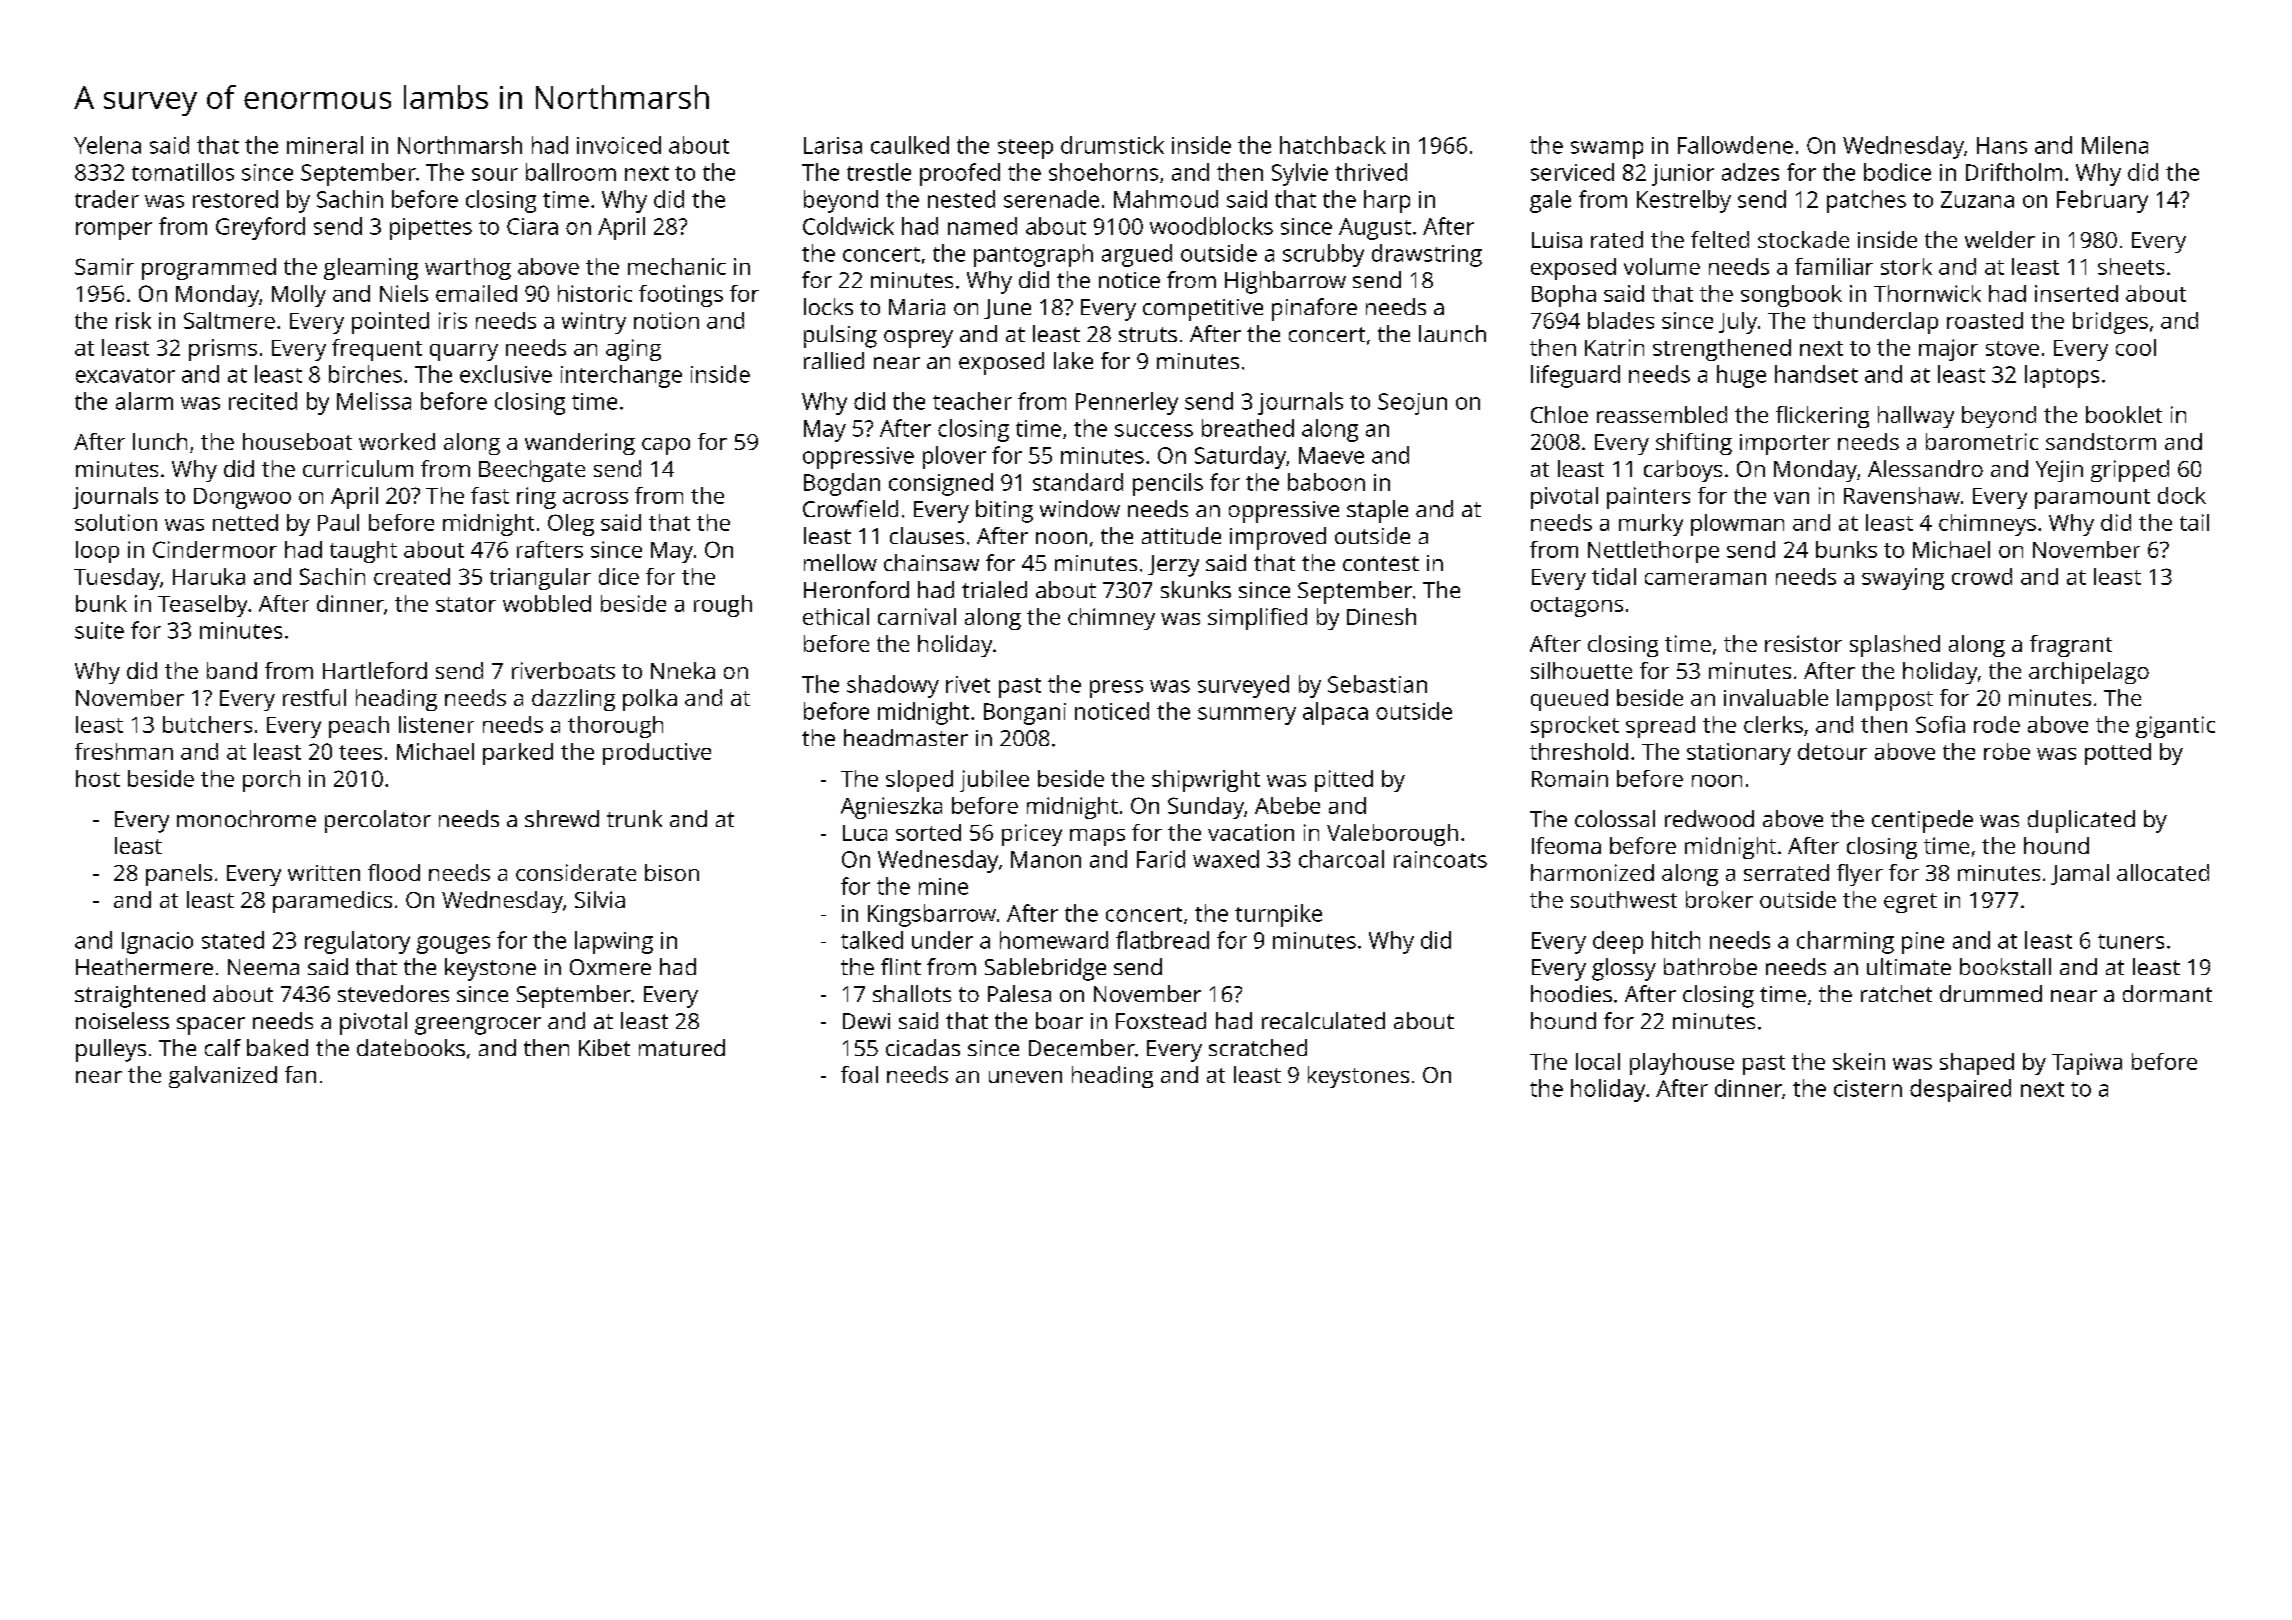  What do you see at coordinates (1251, 832) in the screenshot?
I see `vacation` at bounding box center [1251, 832].
